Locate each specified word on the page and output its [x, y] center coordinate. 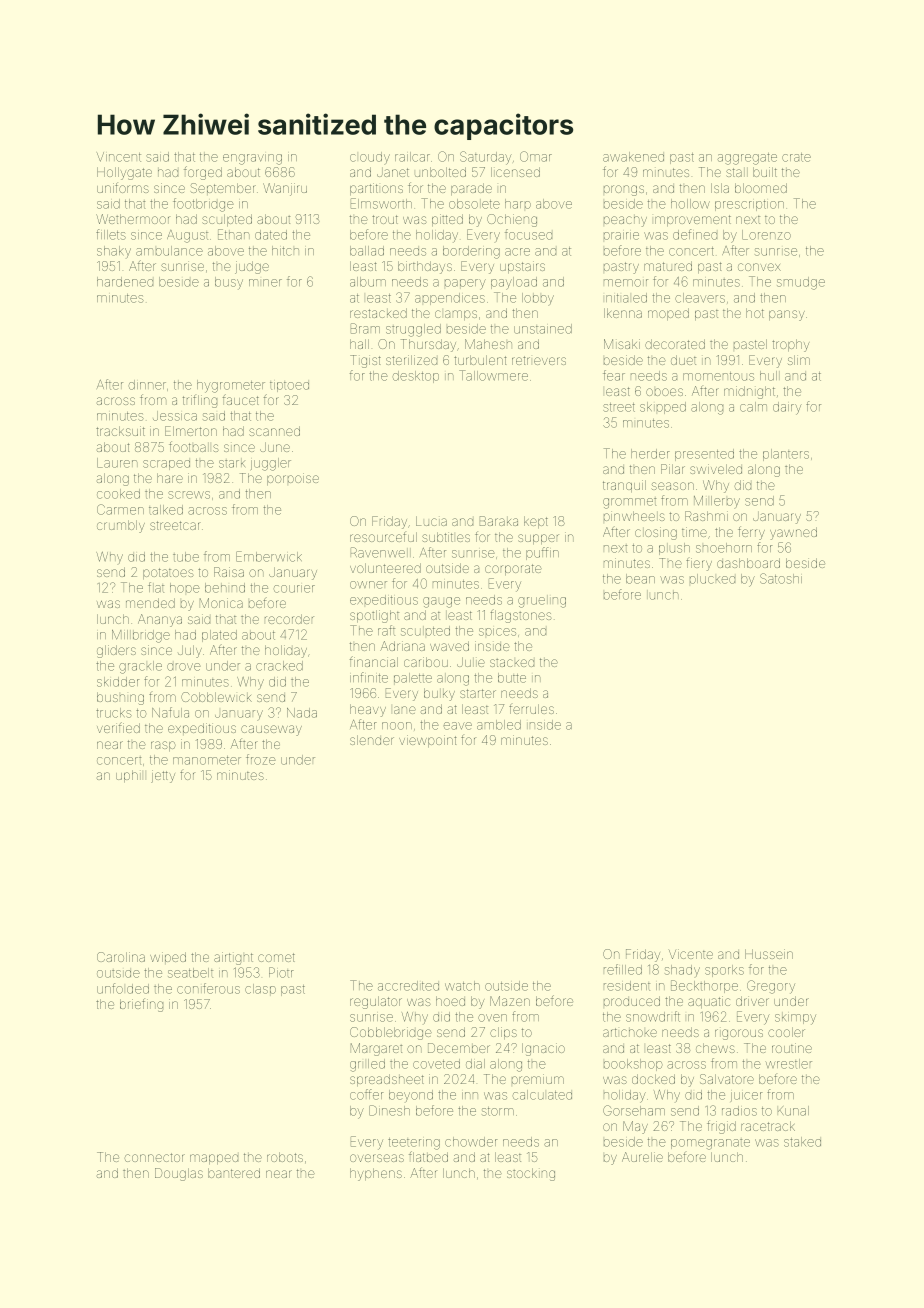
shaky [114, 252]
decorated [675, 344]
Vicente [691, 954]
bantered [234, 1173]
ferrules [531, 709]
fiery [699, 564]
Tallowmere [493, 375]
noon [397, 726]
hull [768, 376]
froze [261, 759]
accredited [408, 986]
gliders [116, 651]
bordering [471, 252]
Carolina [121, 957]
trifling [200, 401]
